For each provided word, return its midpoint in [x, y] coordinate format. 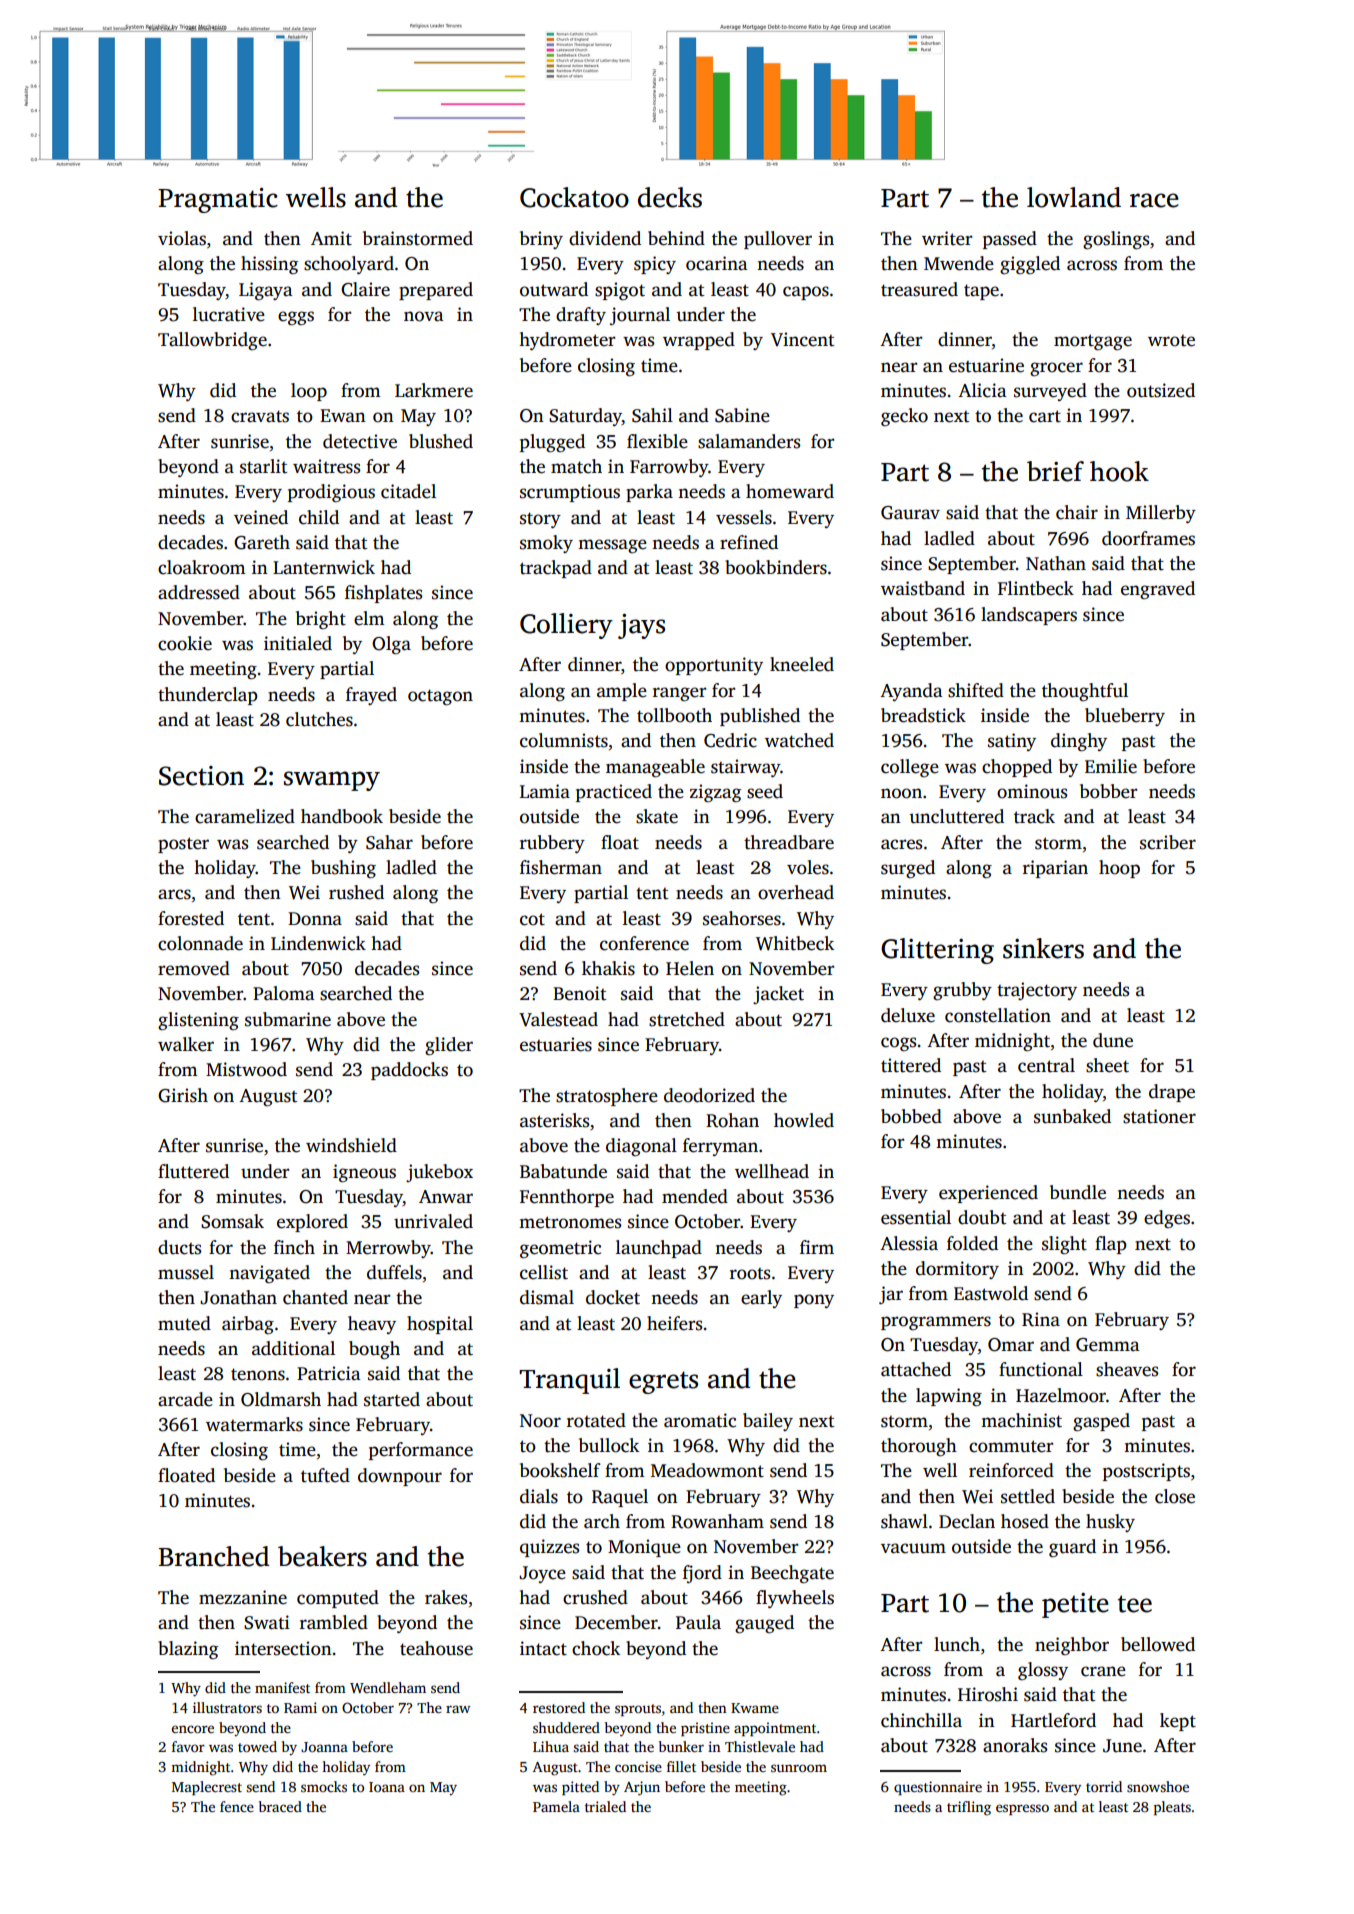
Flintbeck [1036, 588]
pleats [1172, 1808]
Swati [267, 1622]
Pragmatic [218, 200]
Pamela [556, 1806]
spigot [620, 291]
